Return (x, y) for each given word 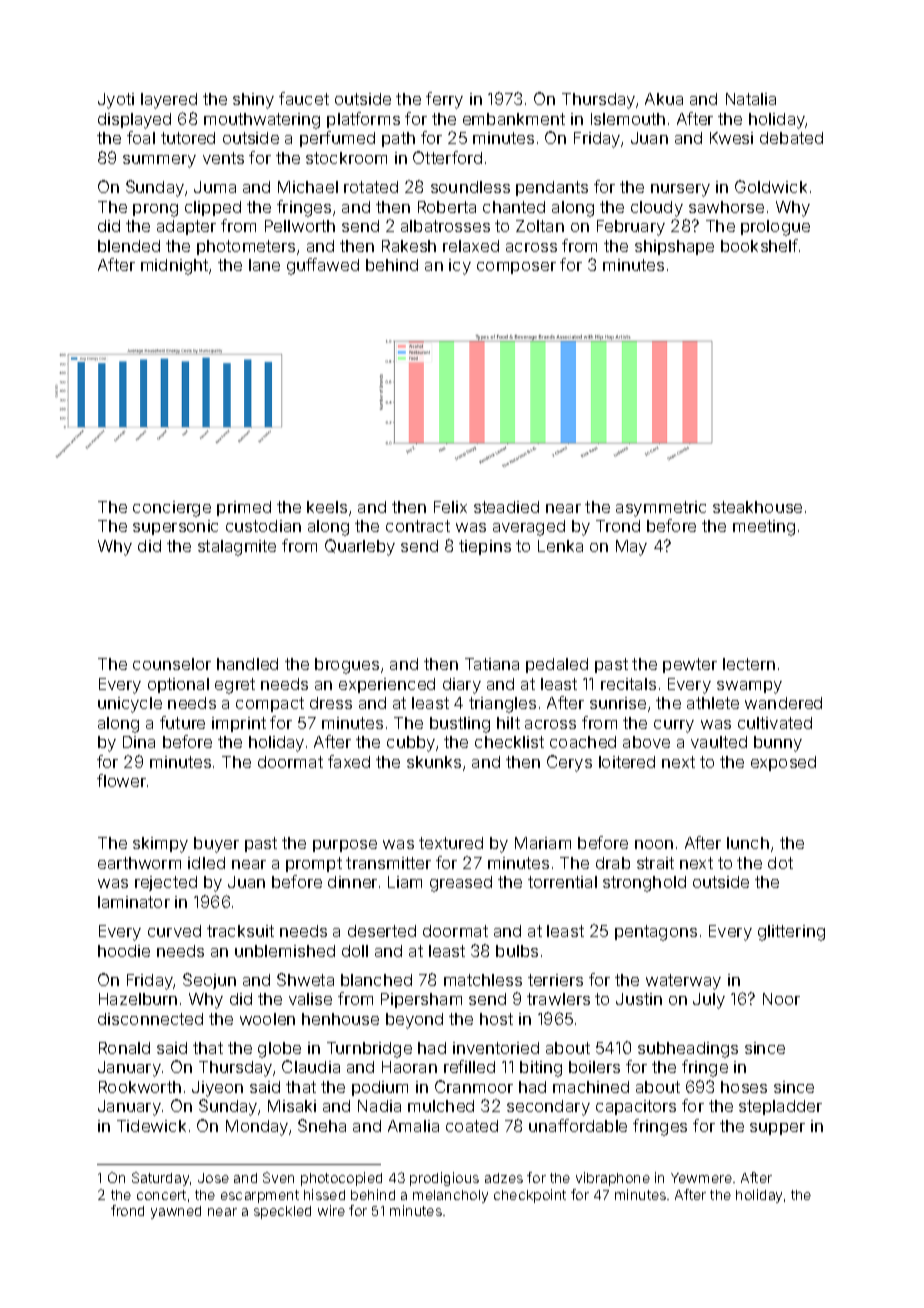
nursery (680, 190)
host (496, 1019)
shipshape (674, 247)
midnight (174, 267)
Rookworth (140, 1087)
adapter (186, 227)
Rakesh (409, 246)
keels (327, 507)
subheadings (688, 1050)
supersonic (175, 527)
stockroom (346, 158)
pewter (690, 665)
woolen (267, 1019)
